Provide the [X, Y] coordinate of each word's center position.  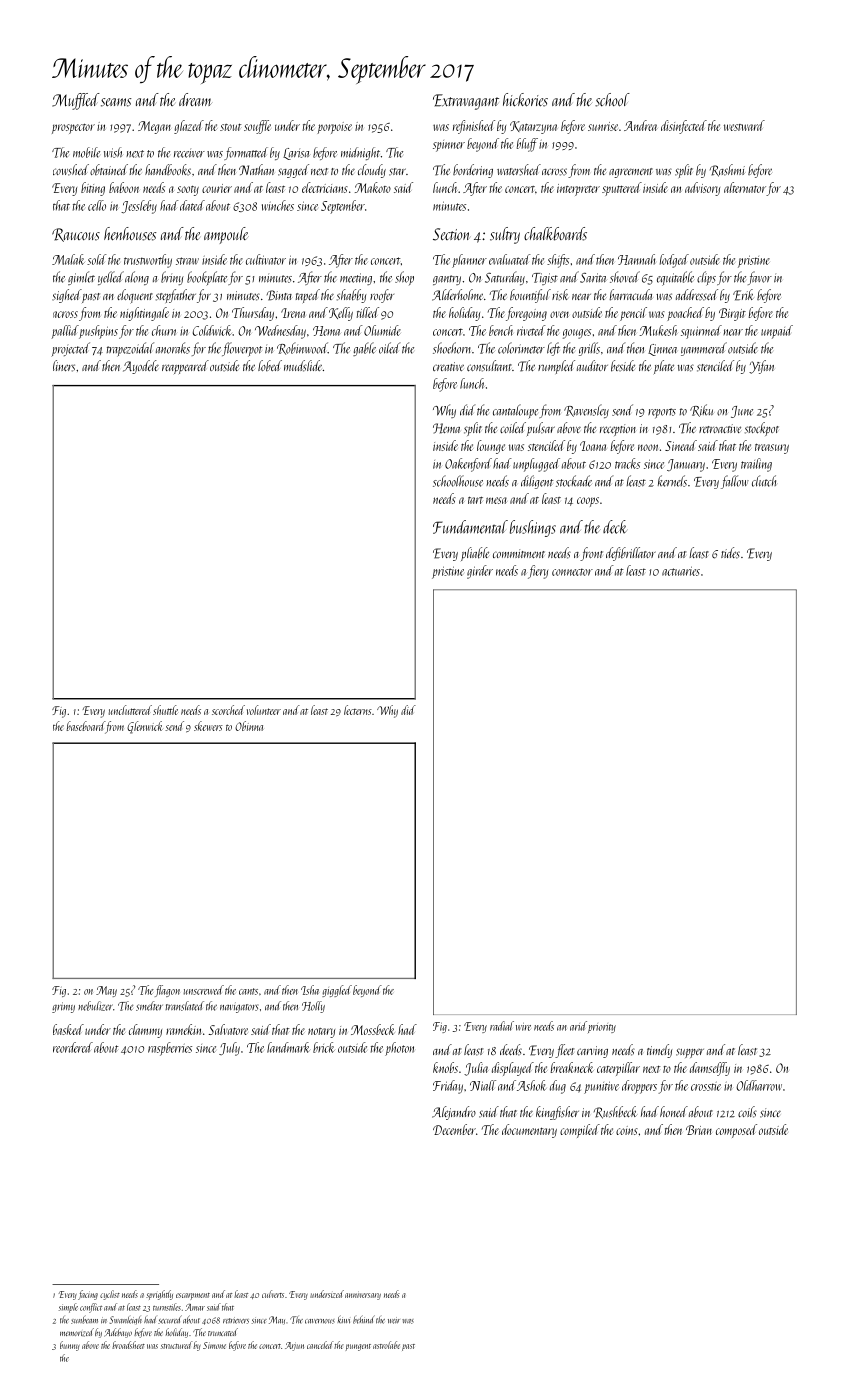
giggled [337, 991]
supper [690, 1053]
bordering [473, 171]
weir [394, 1320]
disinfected [684, 127]
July [229, 1049]
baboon [124, 187]
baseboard [85, 726]
